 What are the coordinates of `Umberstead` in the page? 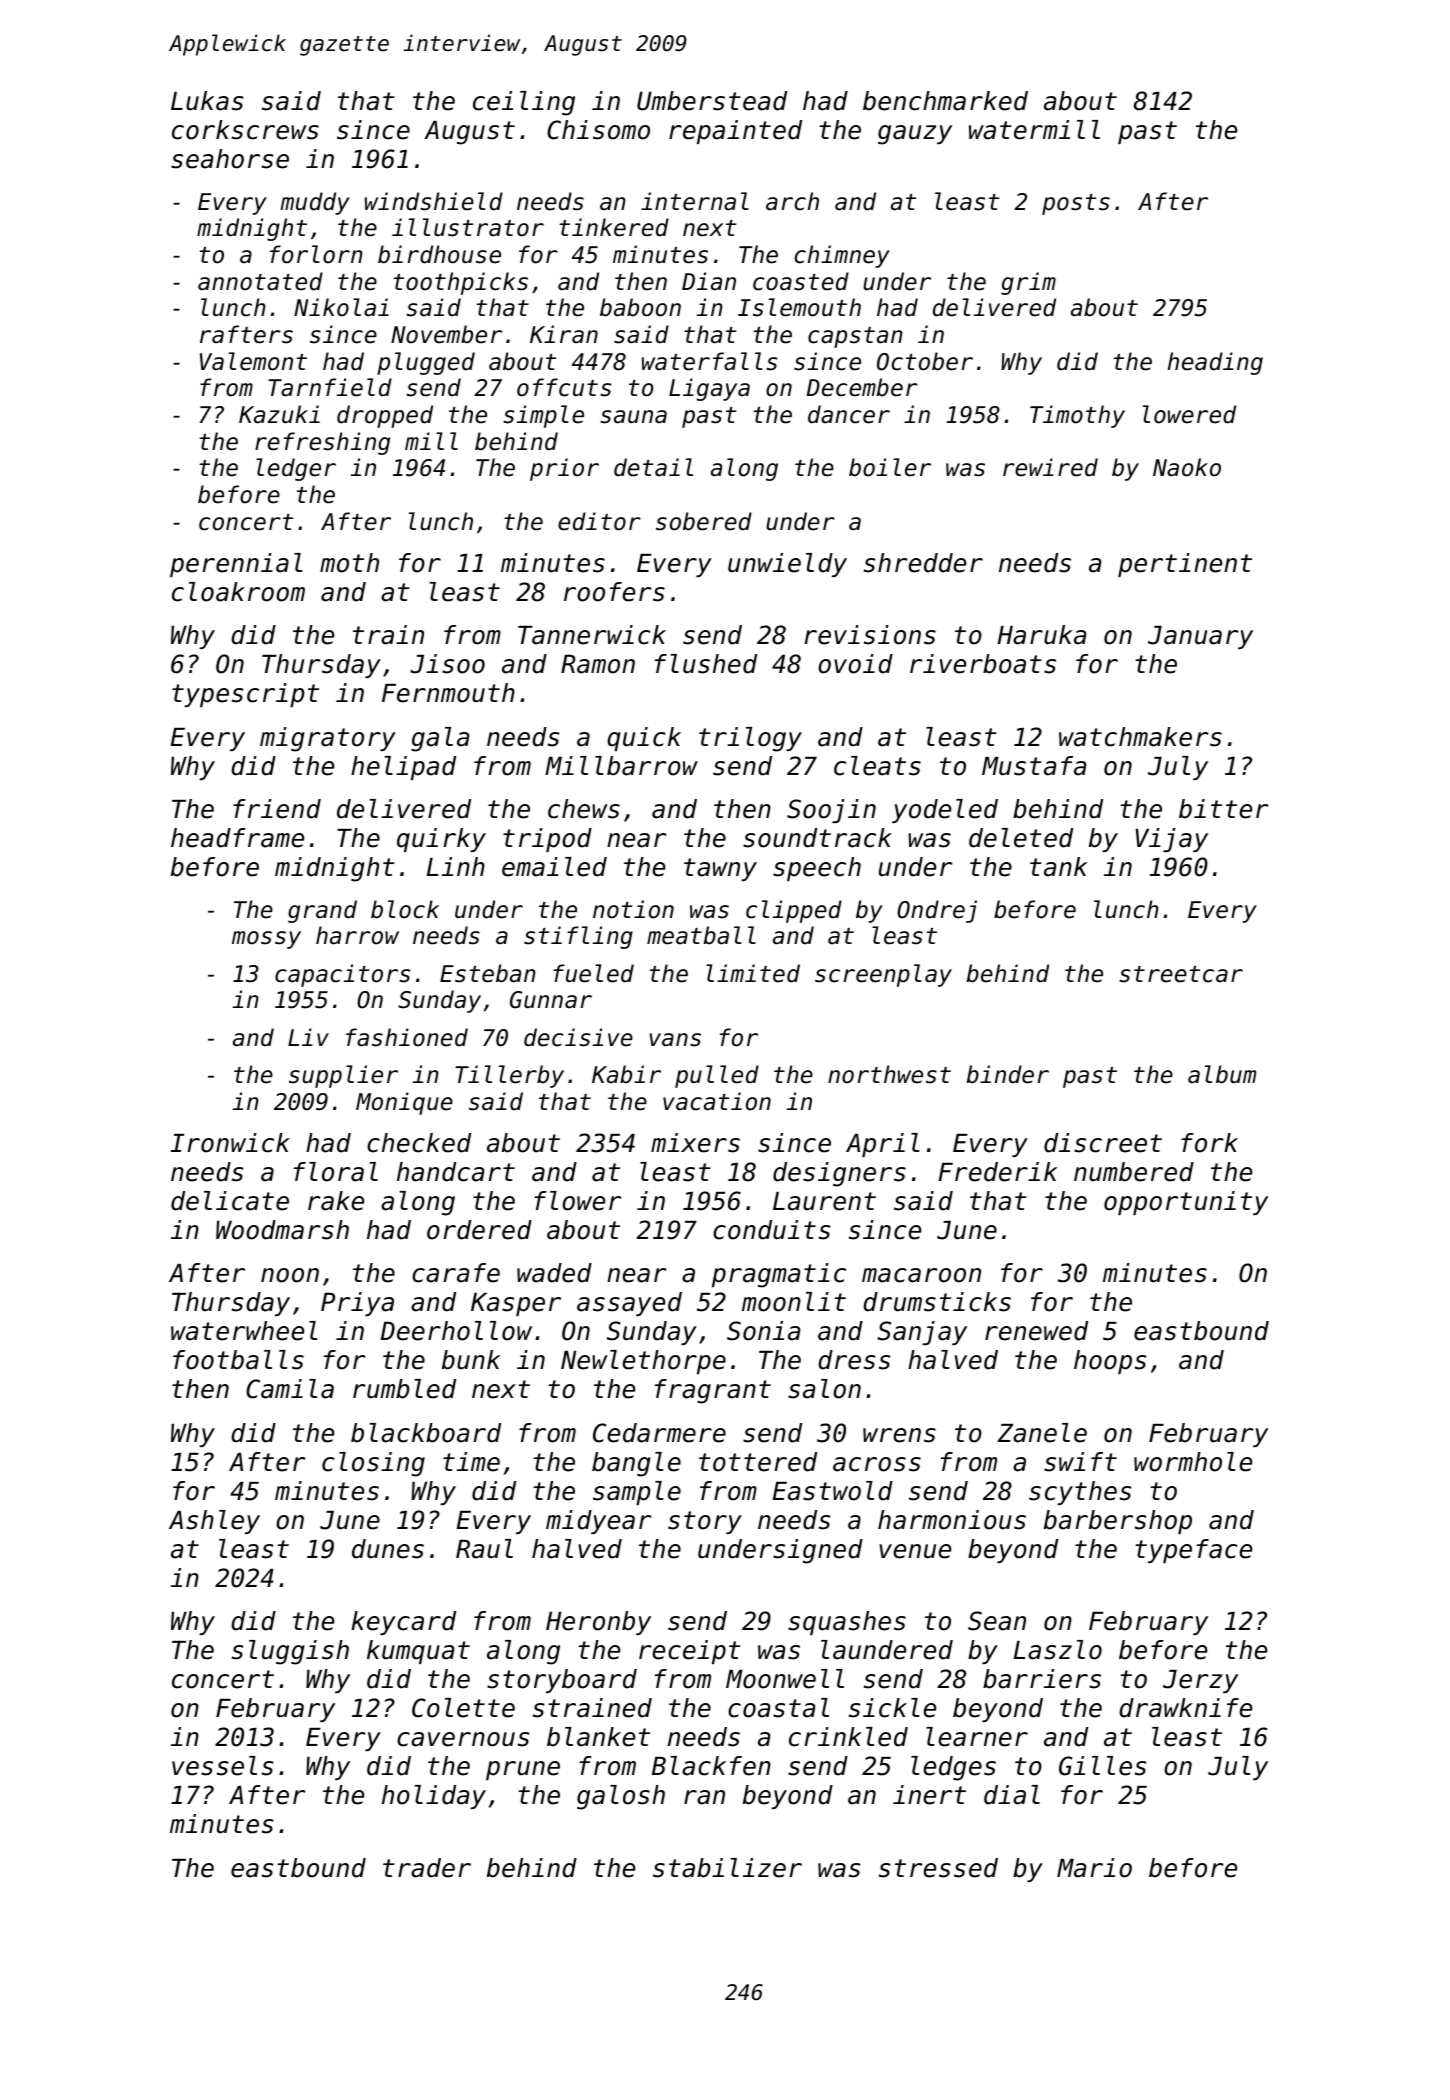 It's located at (712, 101).
